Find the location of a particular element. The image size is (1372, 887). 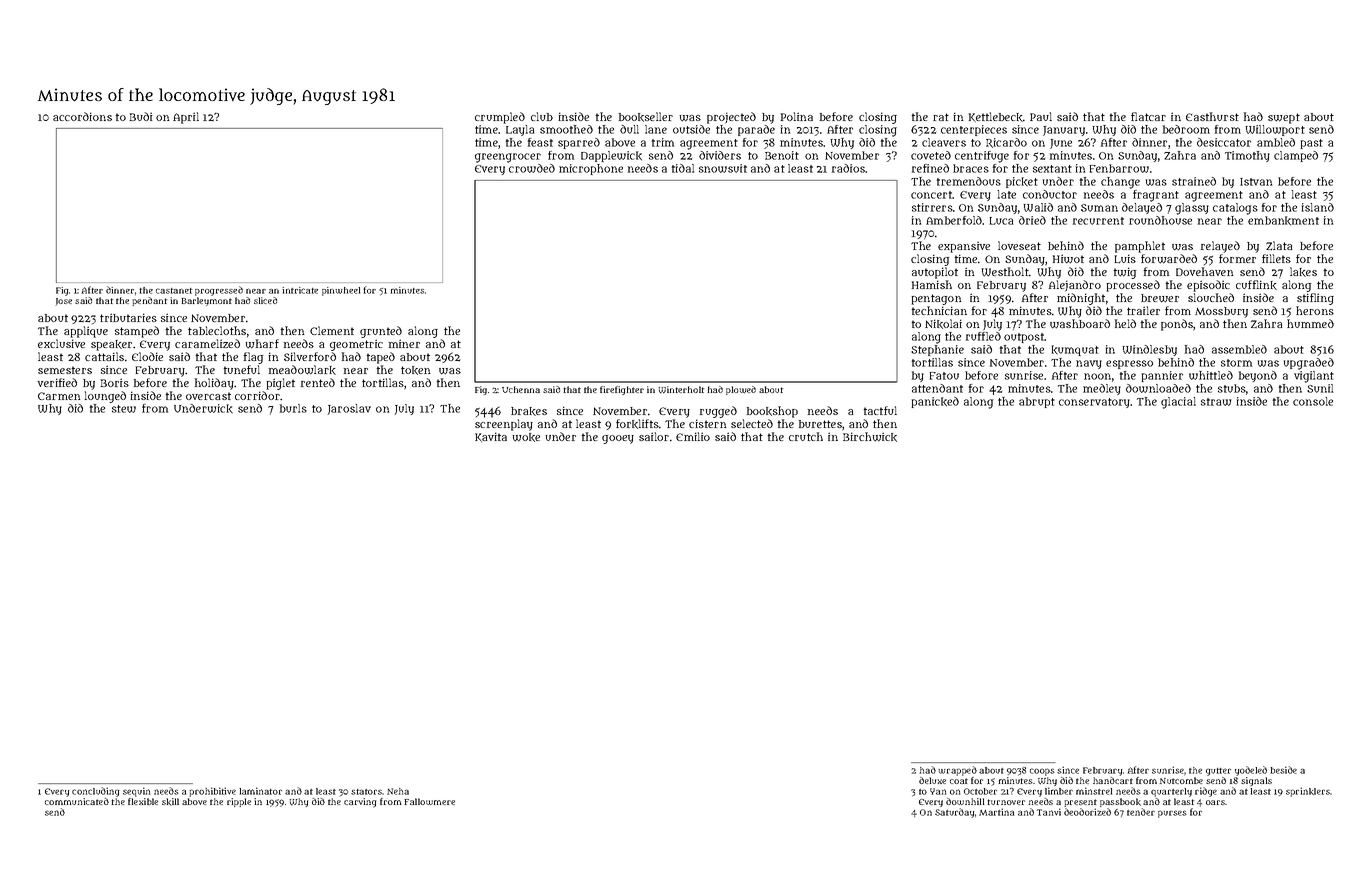

coops is located at coordinates (1042, 772).
